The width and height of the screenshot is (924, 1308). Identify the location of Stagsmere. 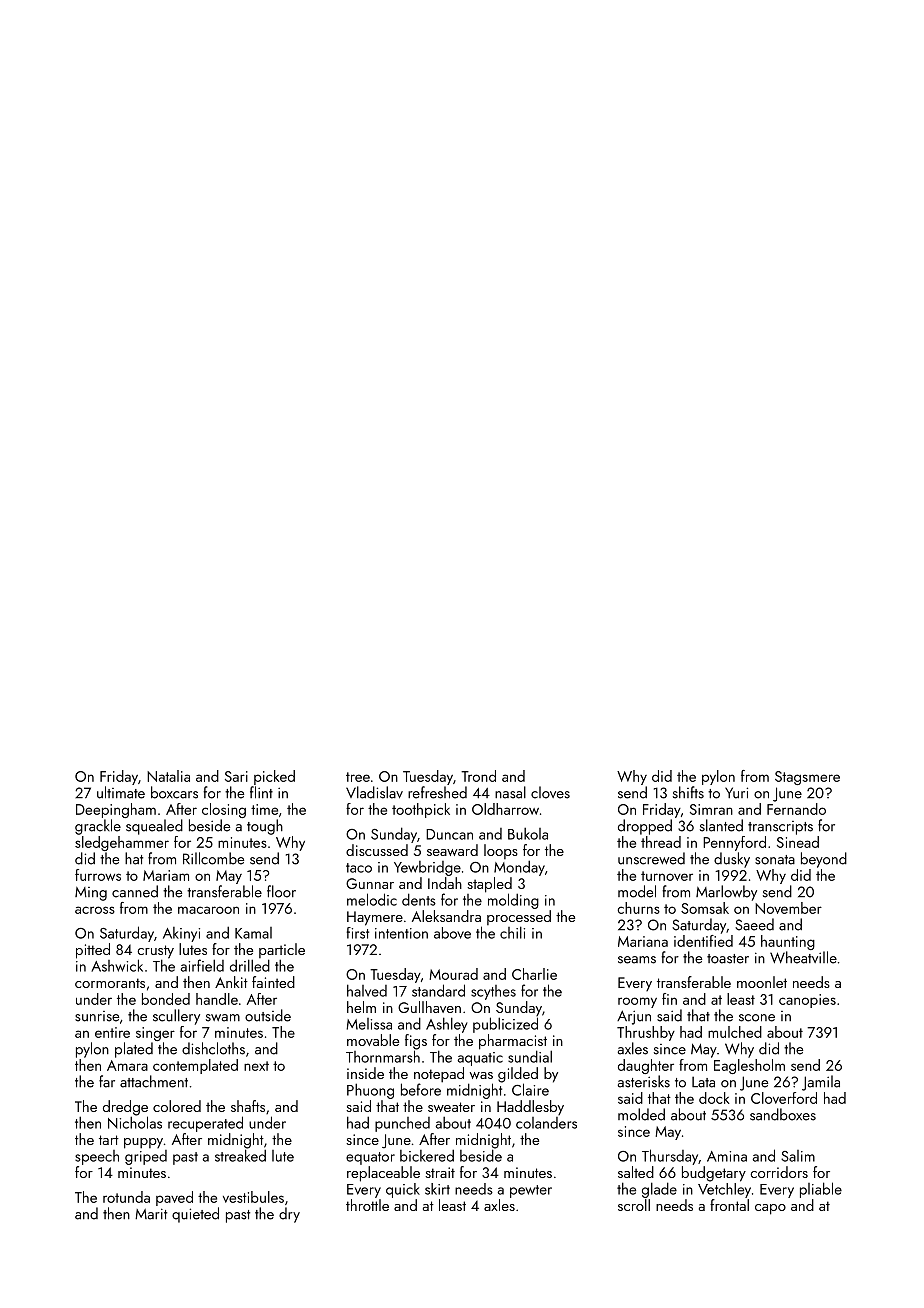
(807, 778).
